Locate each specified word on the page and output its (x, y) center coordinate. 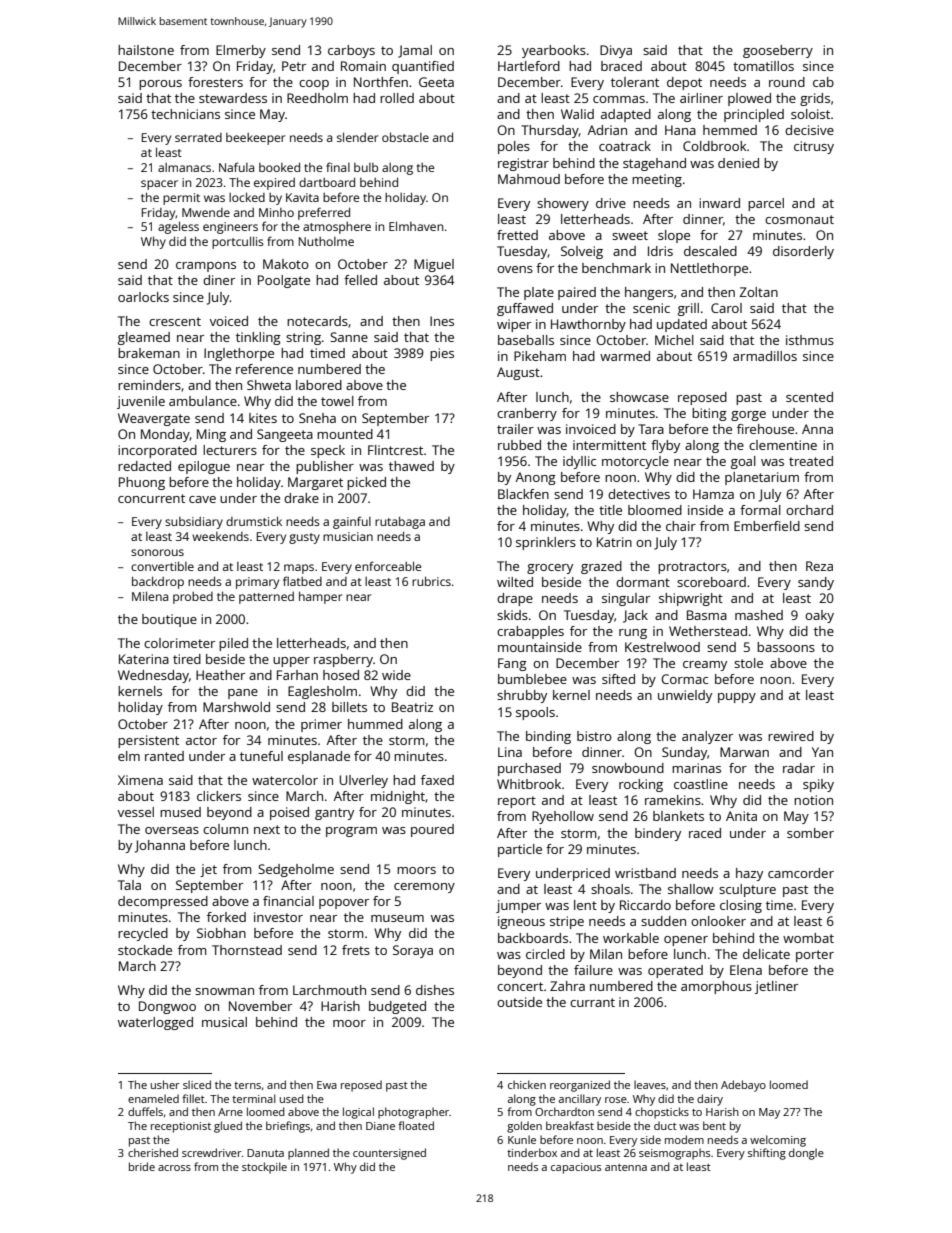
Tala (129, 885)
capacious (576, 1168)
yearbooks (554, 51)
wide (396, 675)
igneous (521, 922)
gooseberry (778, 51)
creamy (705, 666)
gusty (304, 538)
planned (308, 1154)
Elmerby (241, 51)
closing (741, 906)
